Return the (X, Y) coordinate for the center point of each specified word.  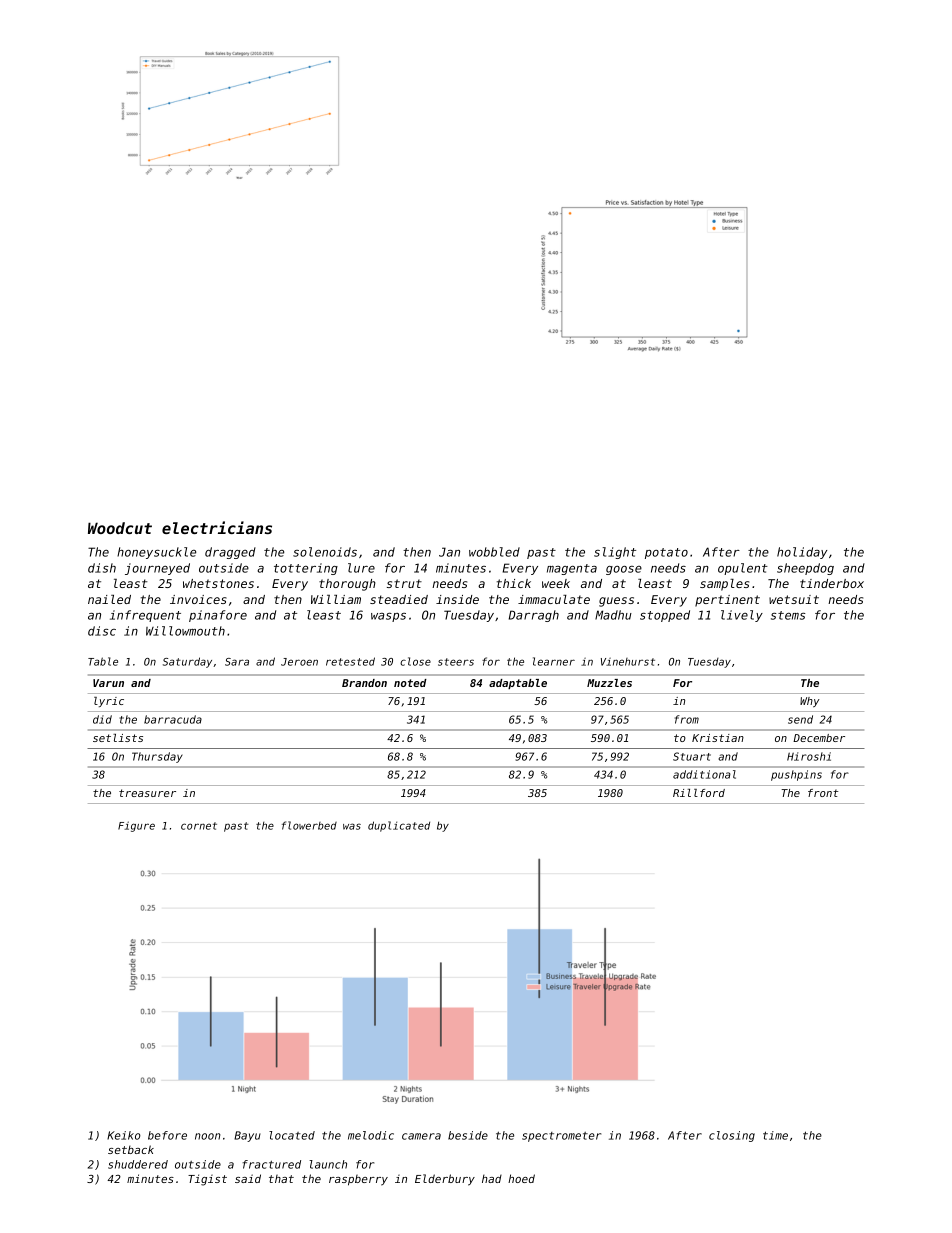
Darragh (534, 616)
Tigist (207, 1180)
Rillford (699, 793)
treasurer (147, 793)
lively (742, 616)
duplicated (399, 826)
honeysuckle (156, 553)
